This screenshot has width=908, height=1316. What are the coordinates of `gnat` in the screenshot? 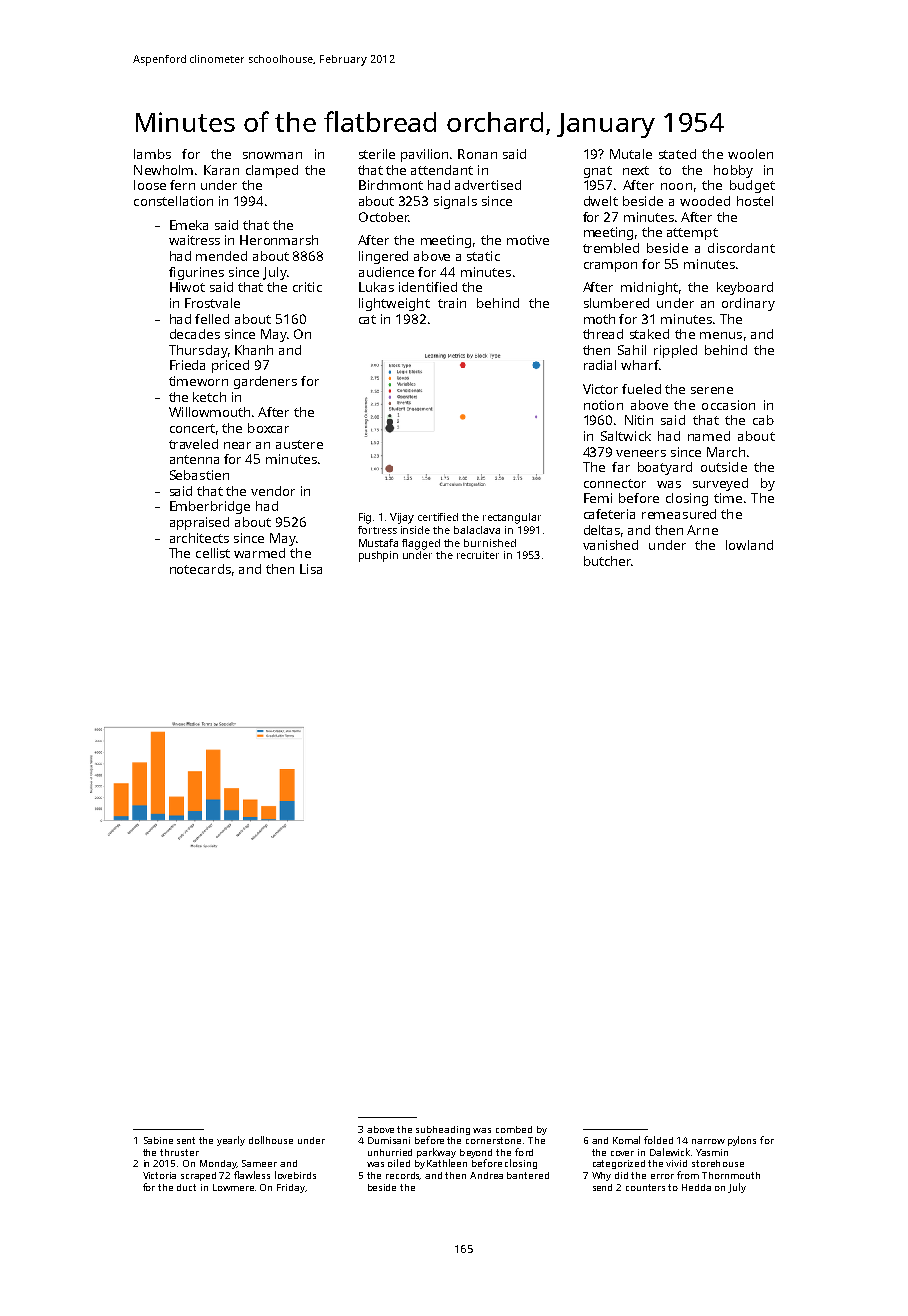 It's located at (598, 172).
